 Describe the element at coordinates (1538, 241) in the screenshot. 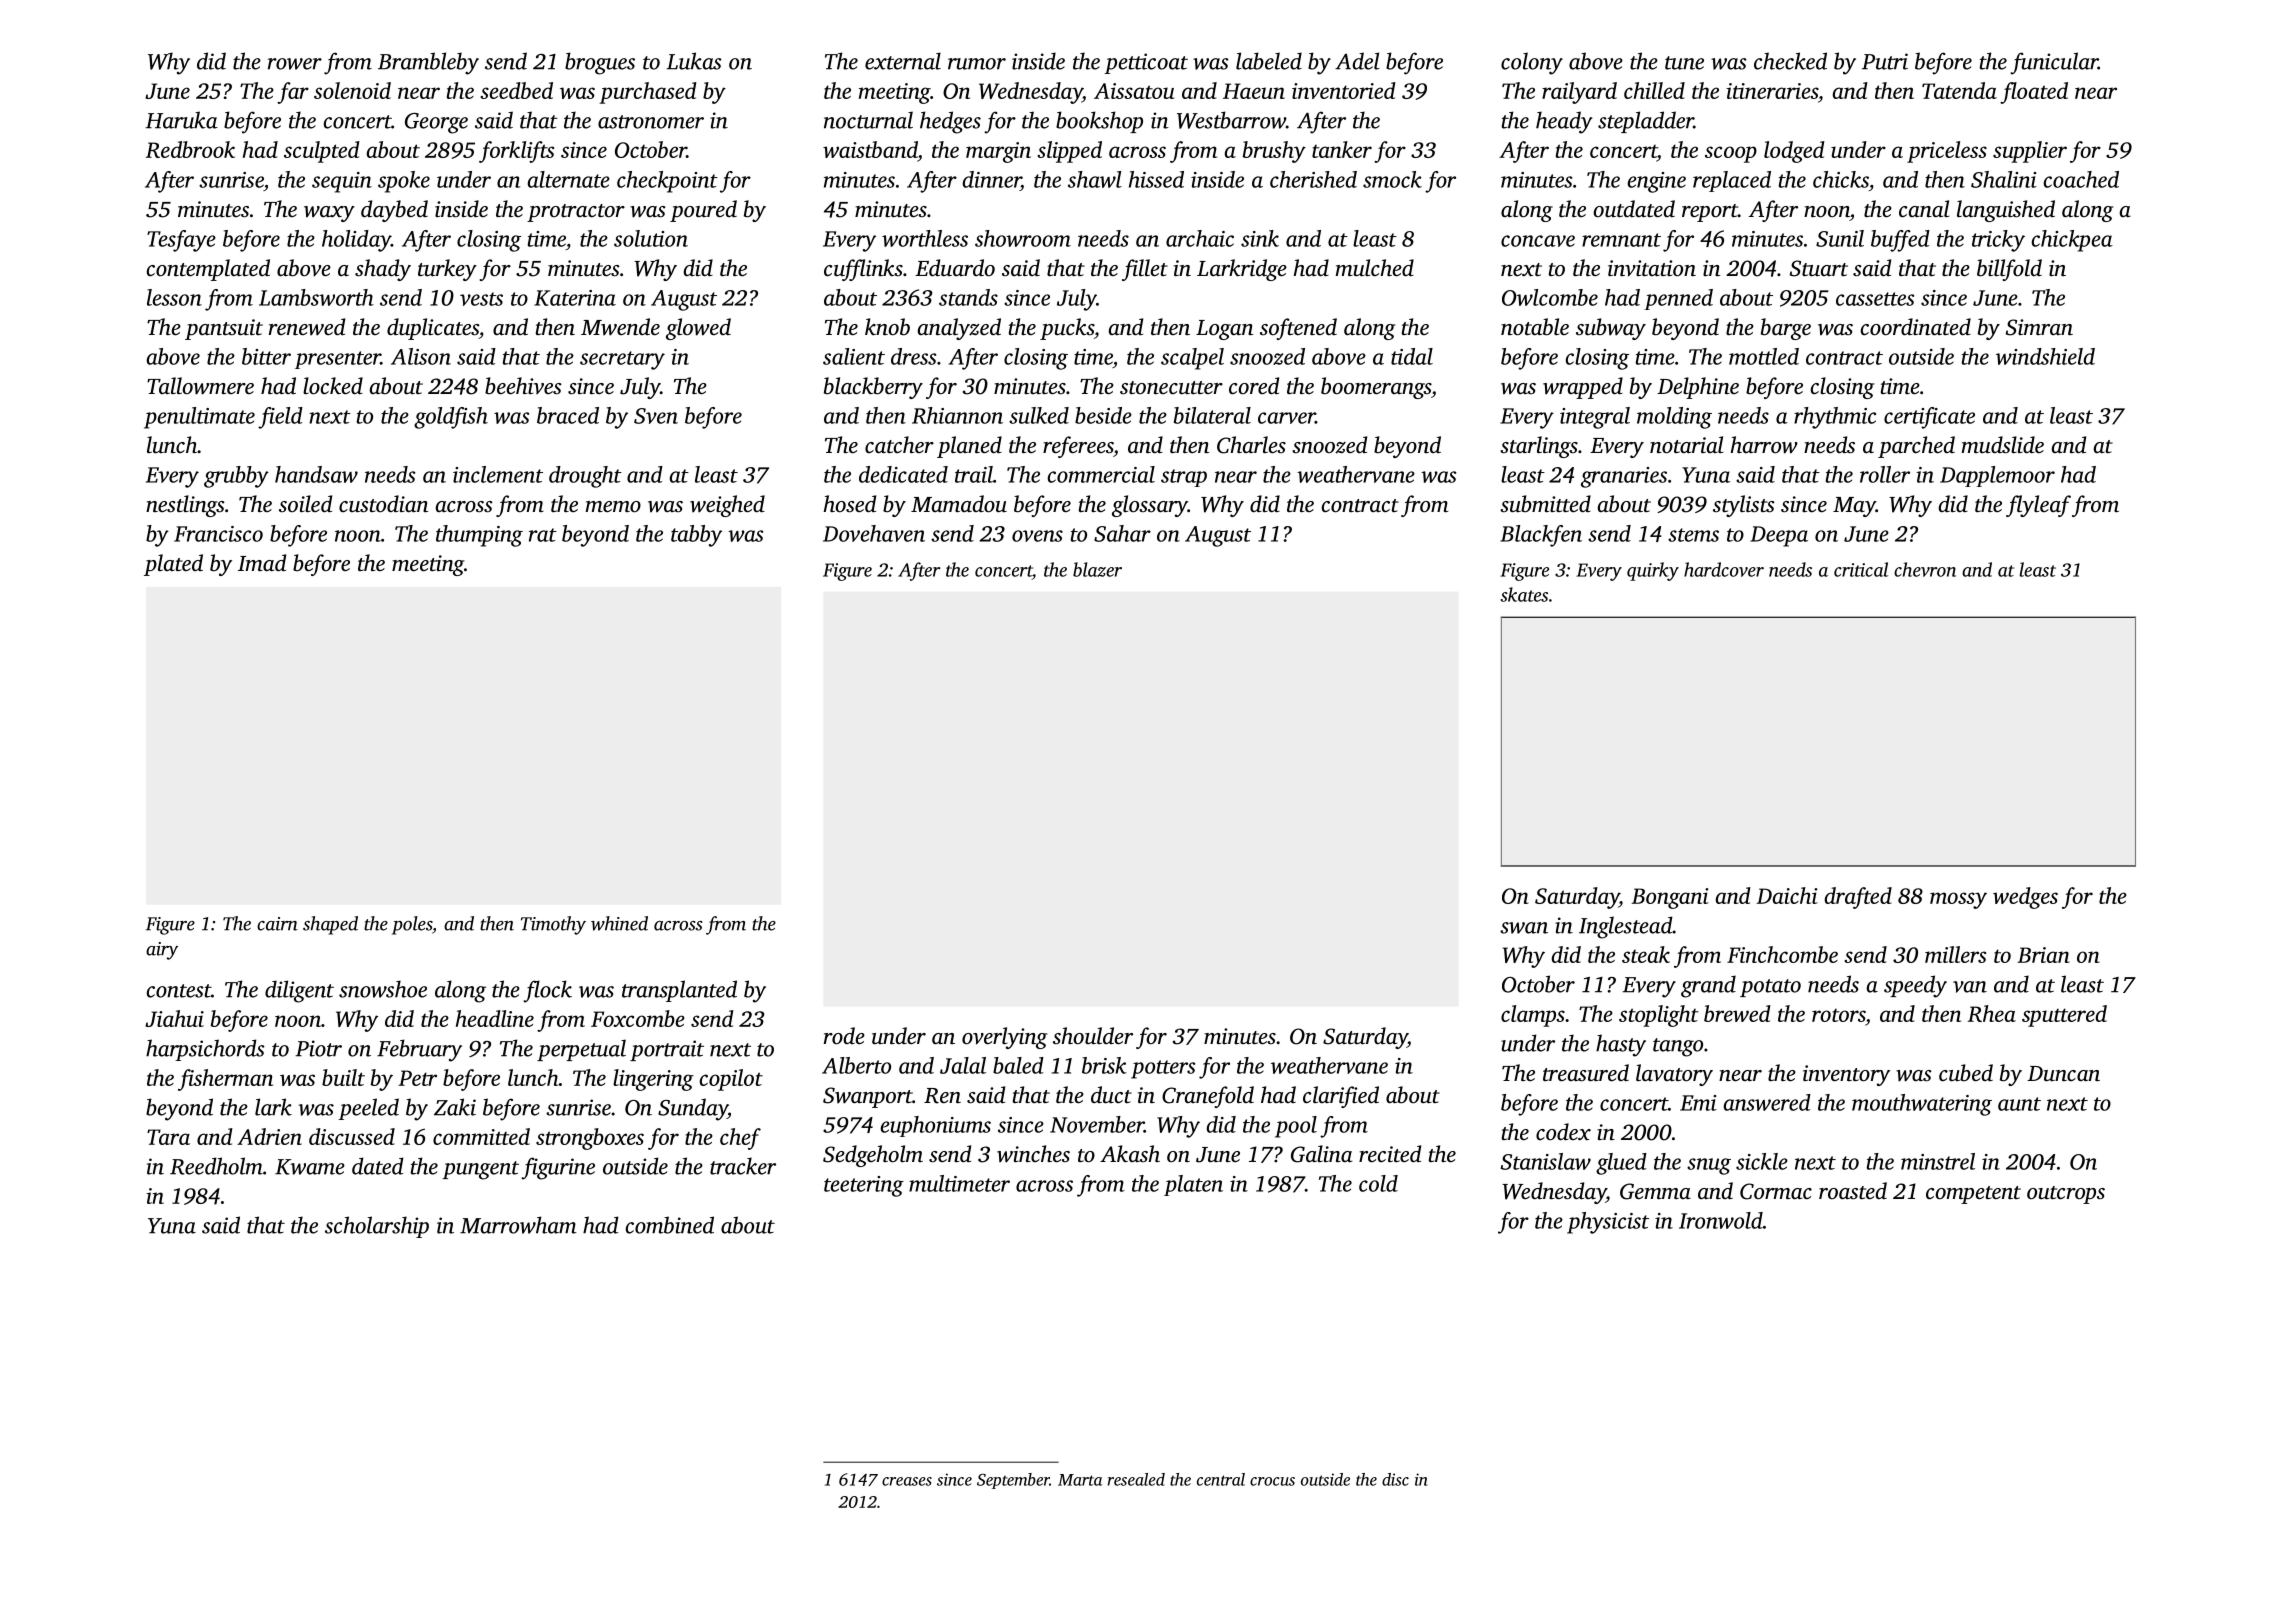

I see `concave` at that location.
